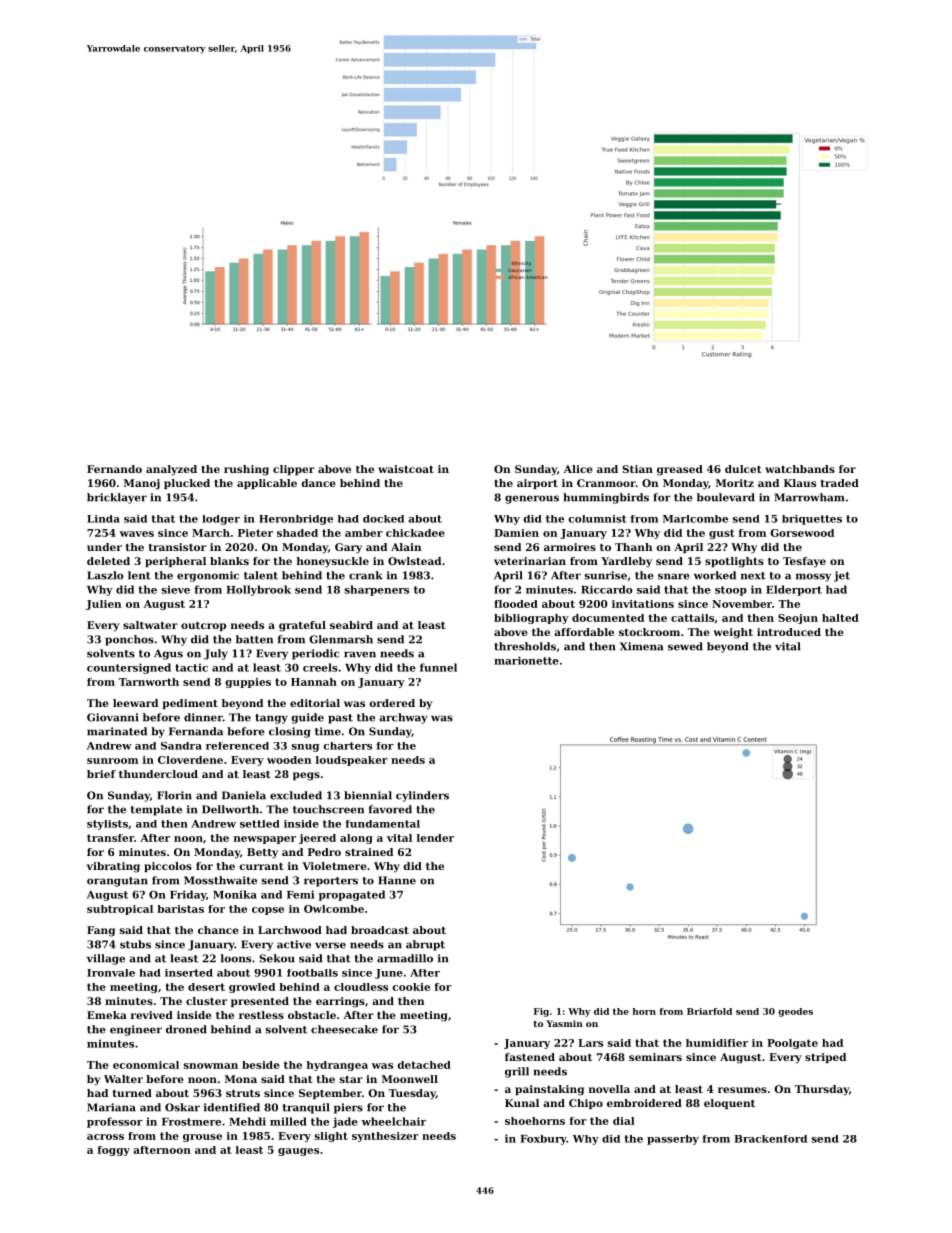 The height and width of the image is (1233, 952). I want to click on Walter, so click(123, 1079).
